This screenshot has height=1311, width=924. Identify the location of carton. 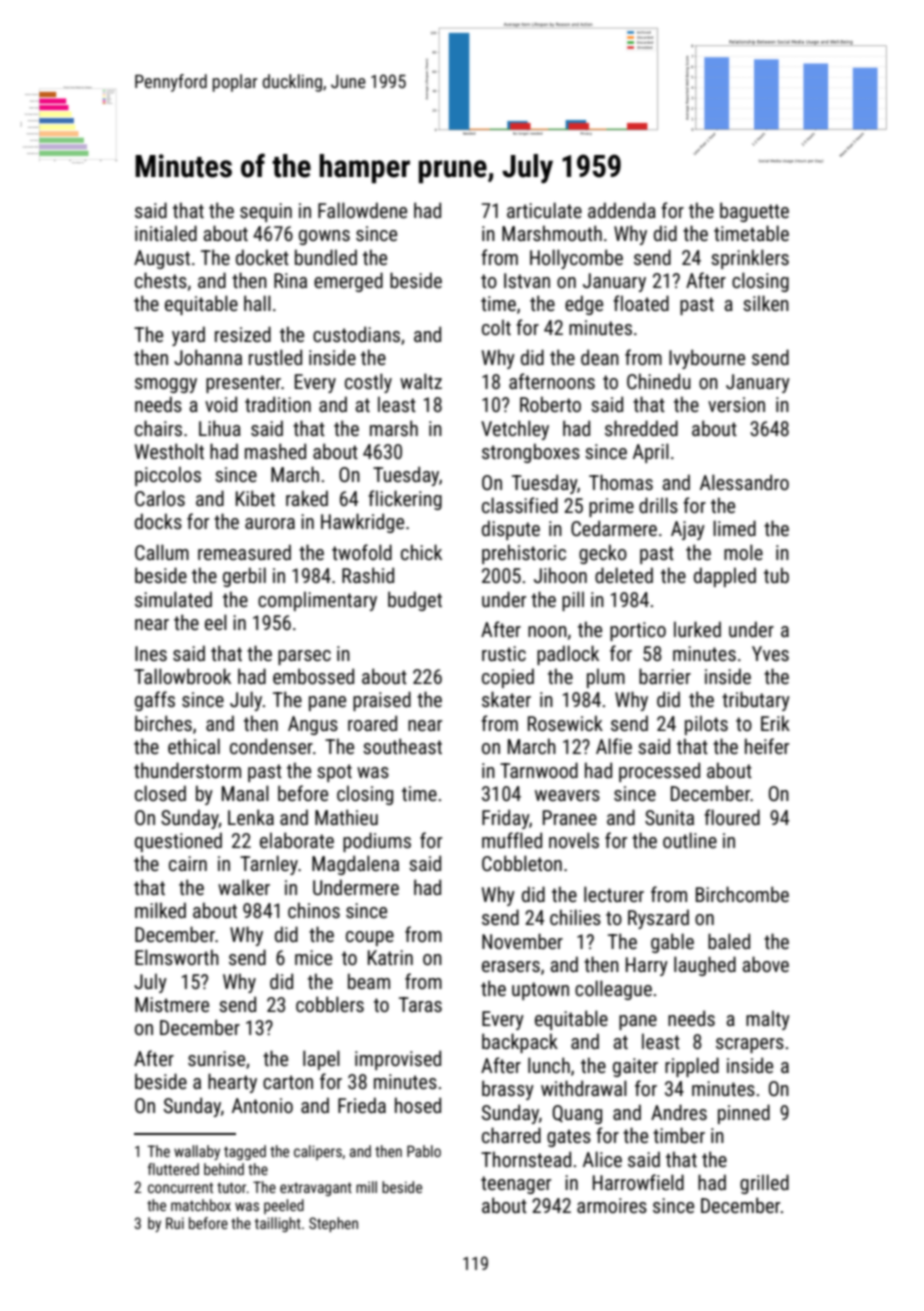
(288, 1082).
